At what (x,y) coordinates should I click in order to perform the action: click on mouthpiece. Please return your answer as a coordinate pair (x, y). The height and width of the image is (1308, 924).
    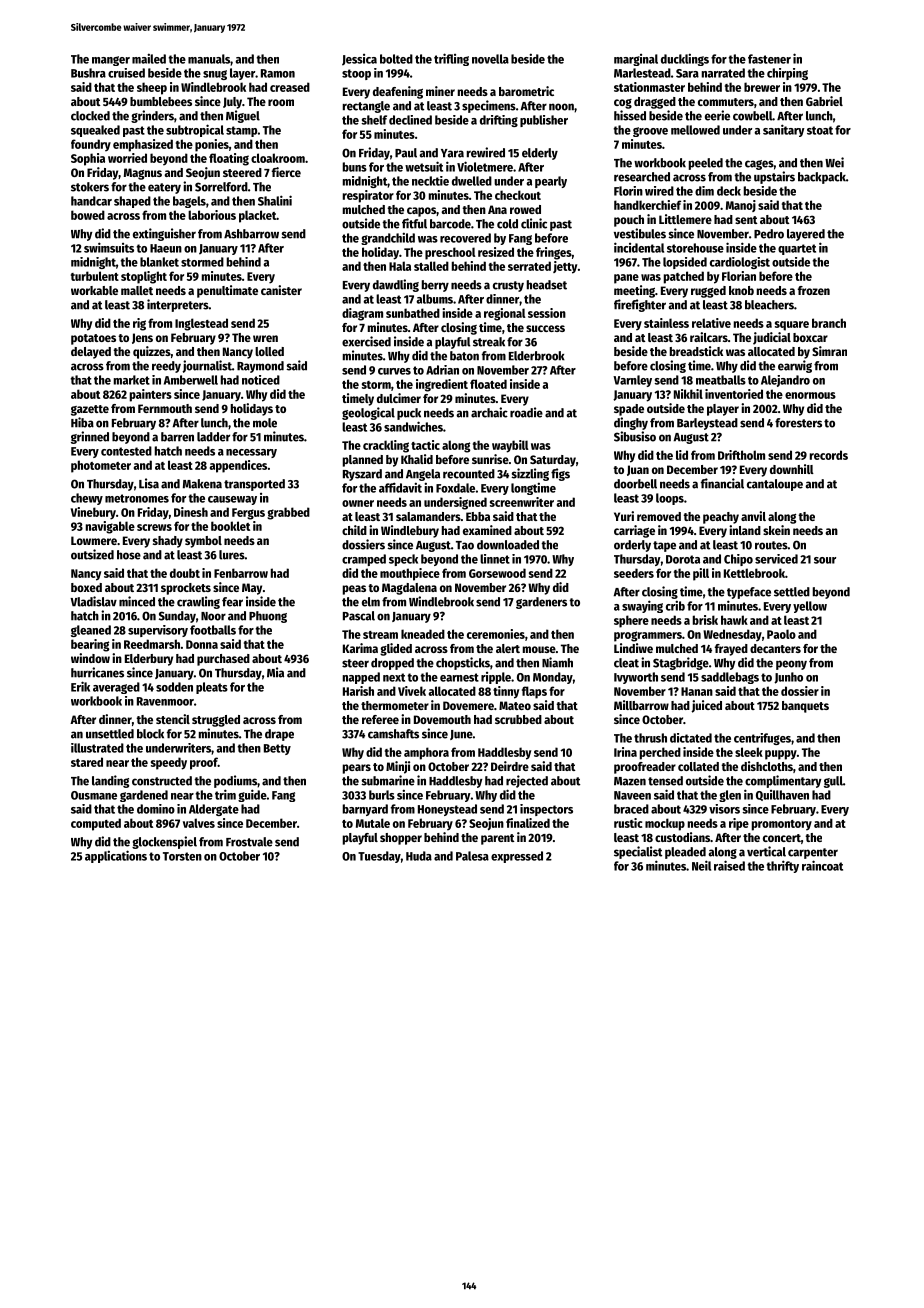
    Looking at the image, I should click on (410, 574).
